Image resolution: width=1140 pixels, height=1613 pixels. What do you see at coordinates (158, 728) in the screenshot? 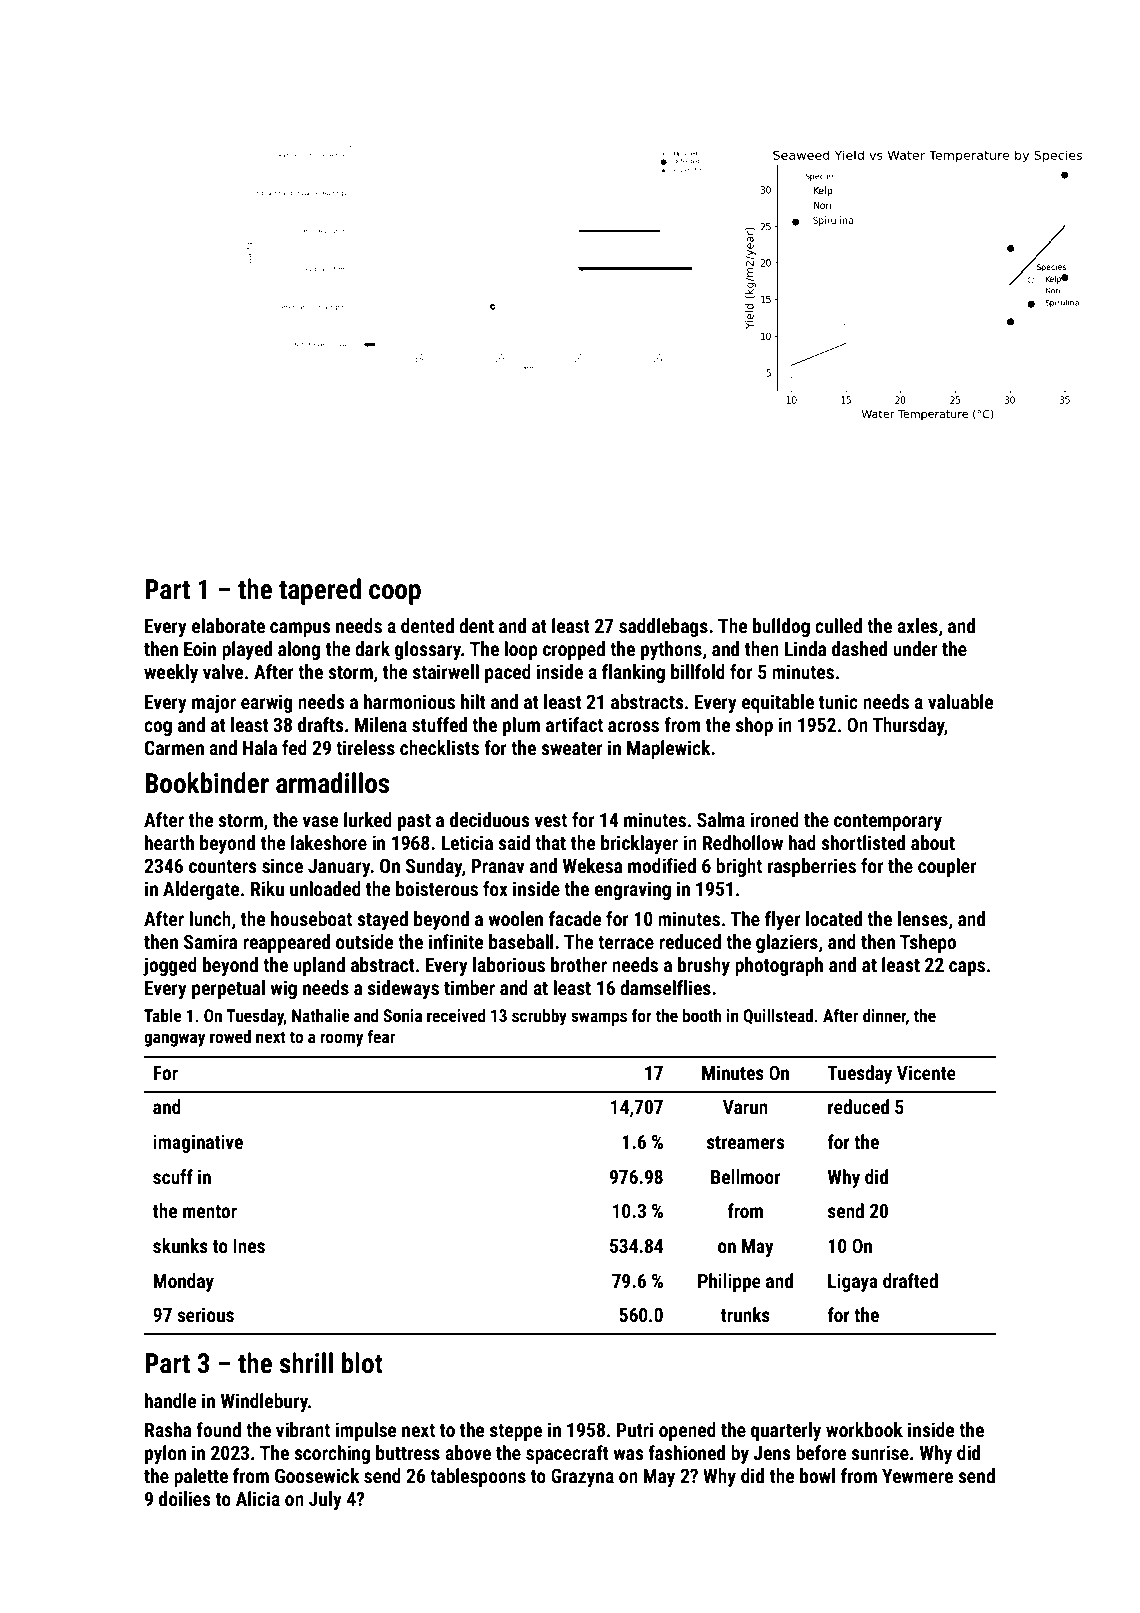
I see `cog` at bounding box center [158, 728].
